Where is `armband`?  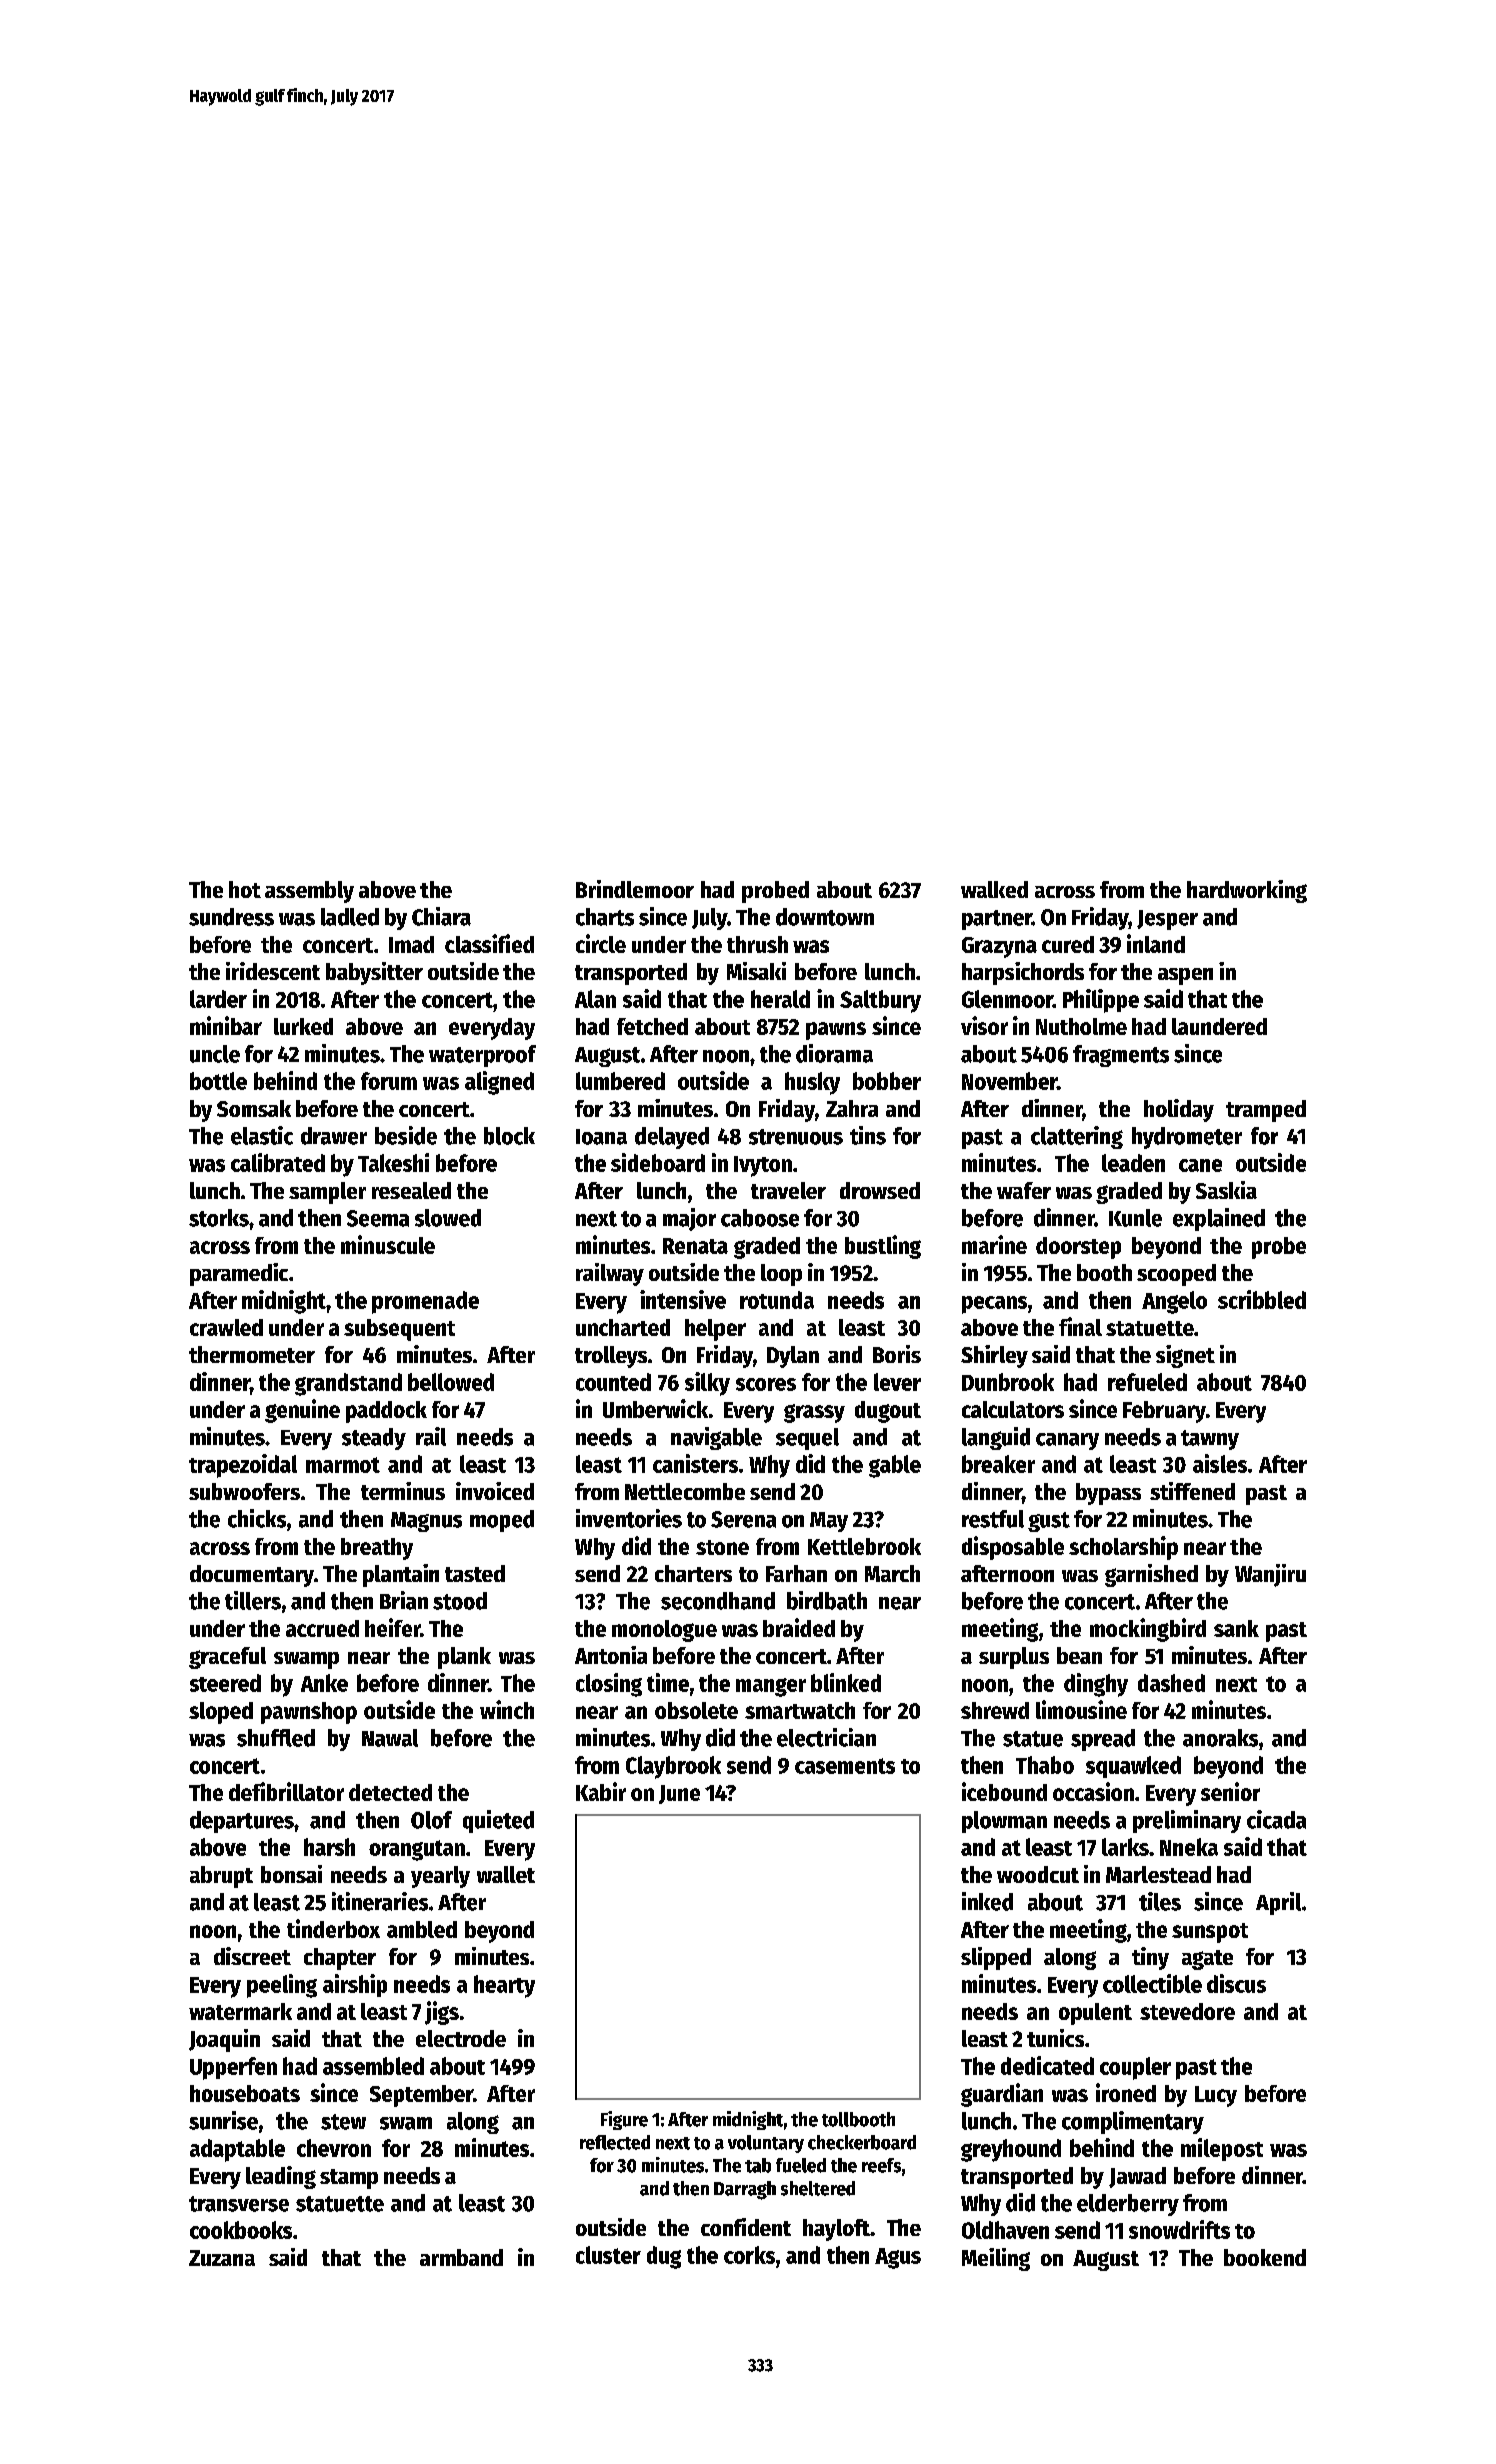 armband is located at coordinates (461, 2257).
